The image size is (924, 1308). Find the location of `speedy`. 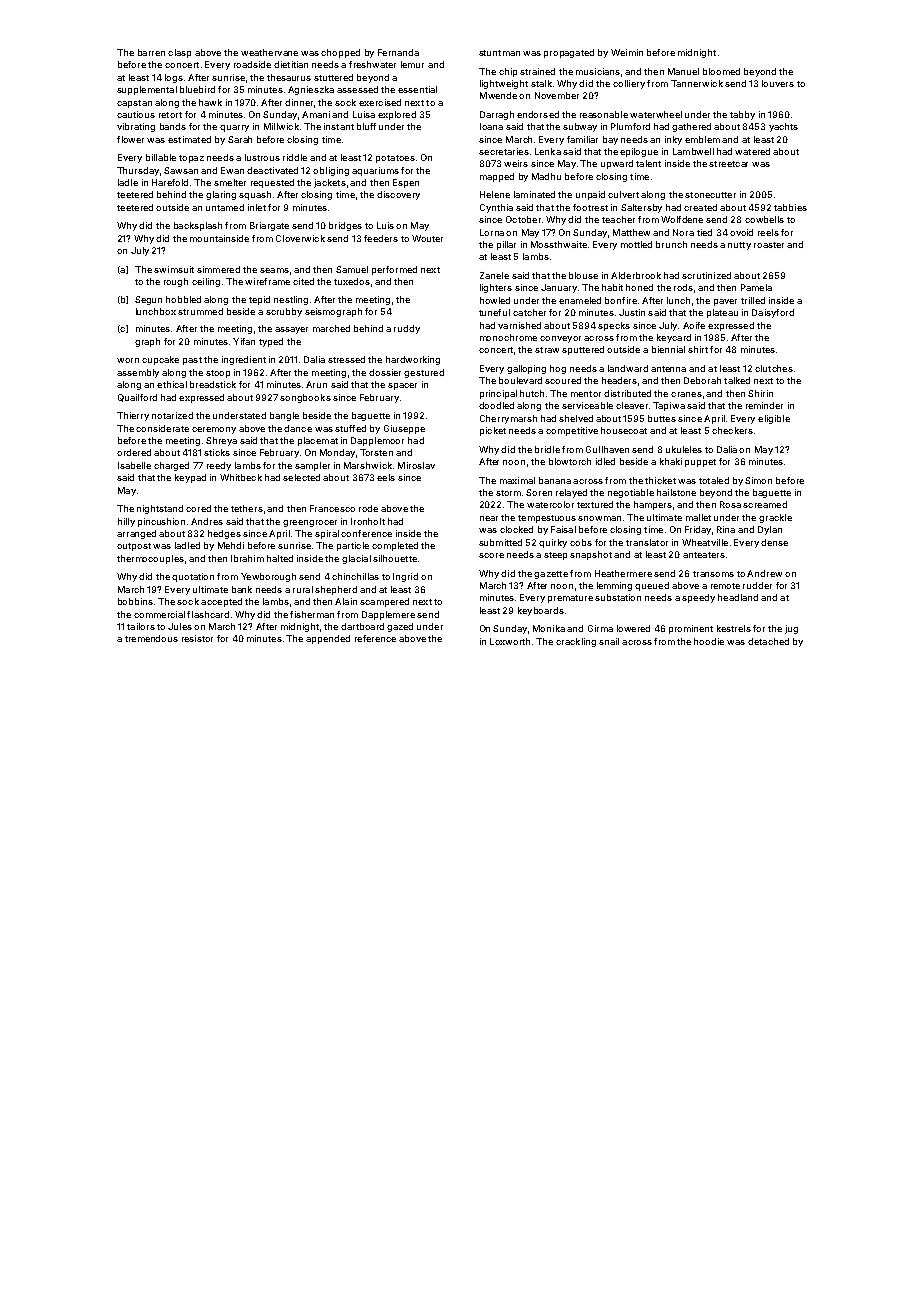

speedy is located at coordinates (698, 598).
